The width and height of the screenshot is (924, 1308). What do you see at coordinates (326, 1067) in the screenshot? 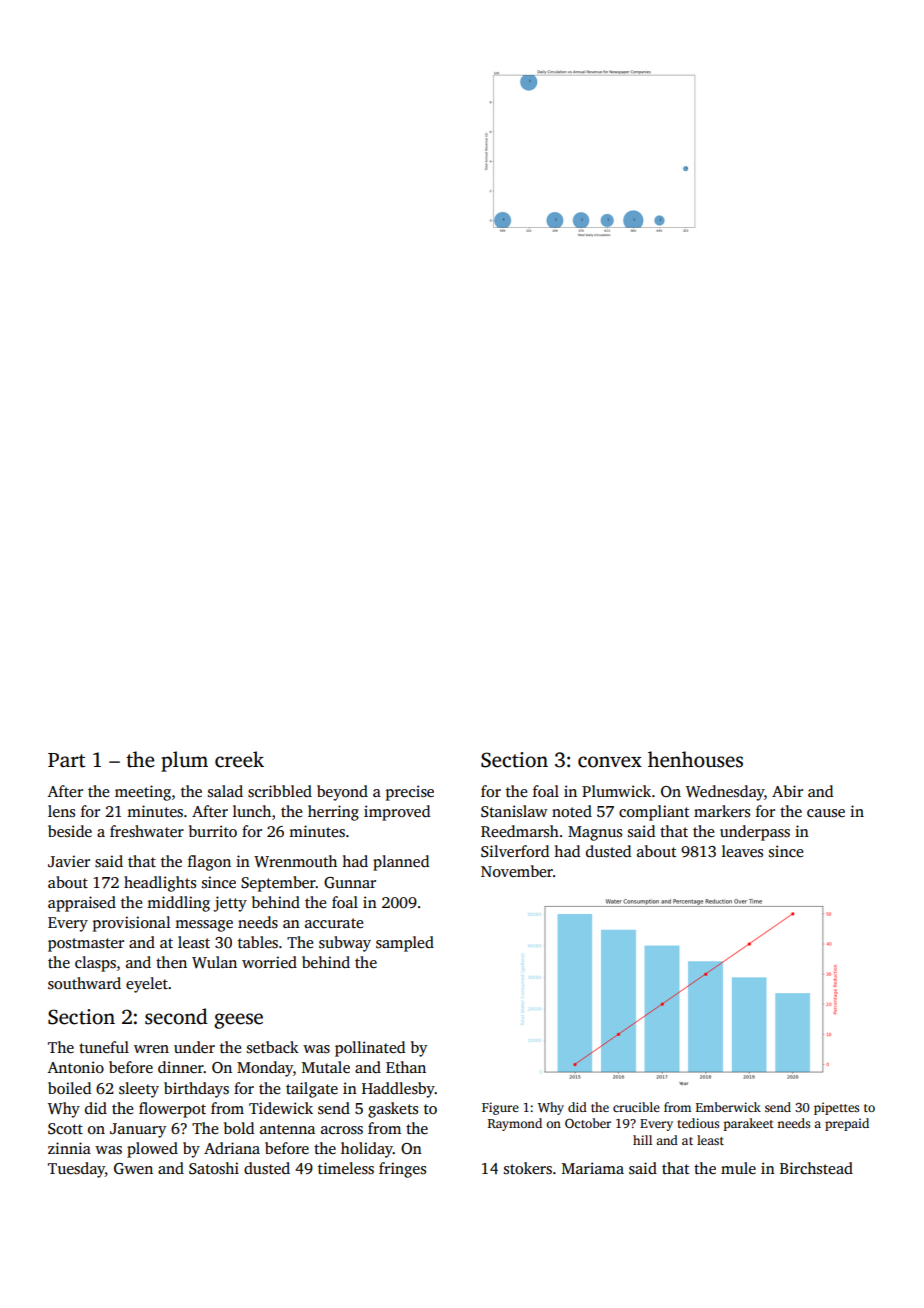
I see `Mutale` at bounding box center [326, 1067].
